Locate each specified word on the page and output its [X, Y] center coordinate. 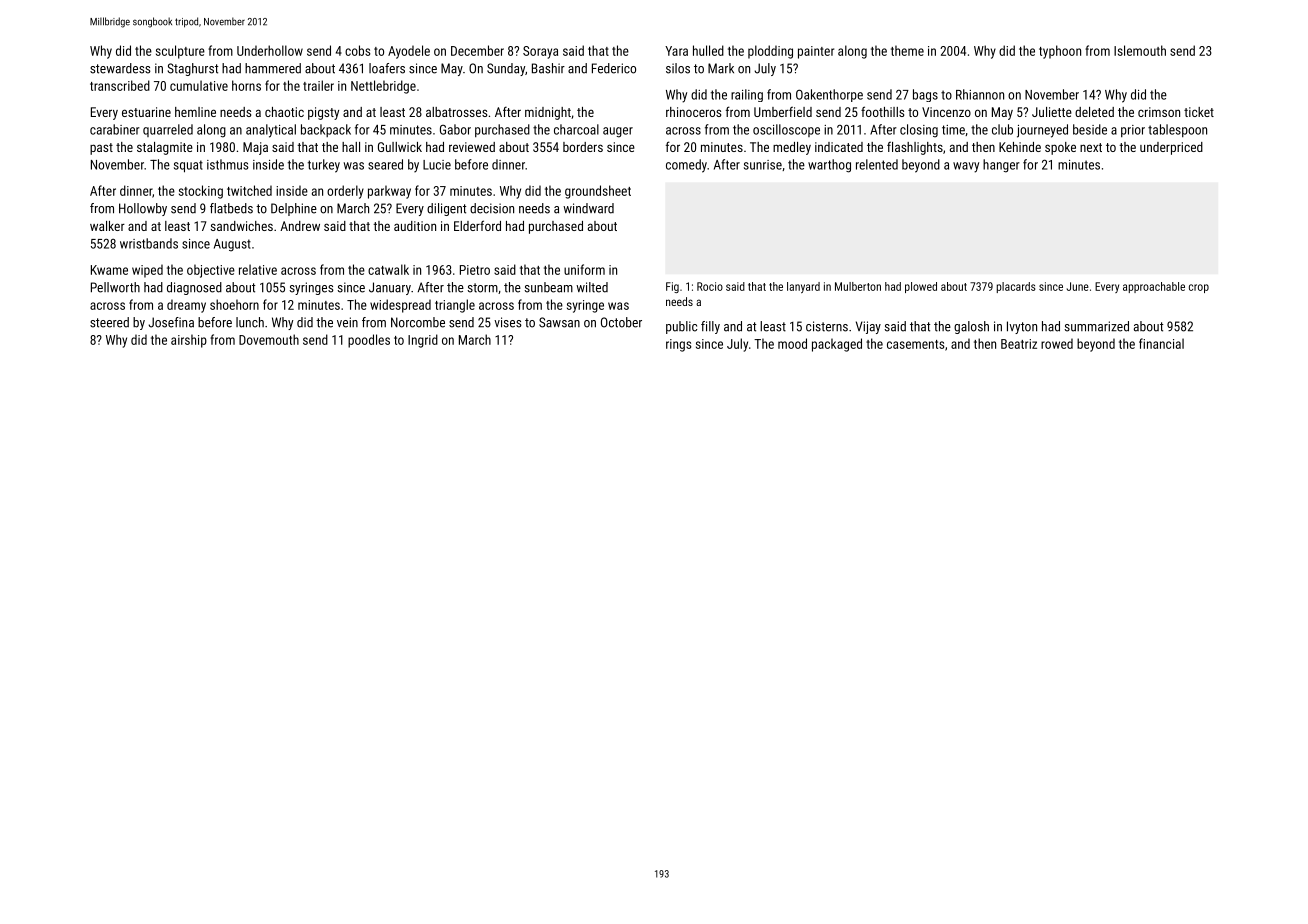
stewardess [120, 68]
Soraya [540, 52]
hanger [1001, 166]
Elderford [477, 225]
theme [907, 50]
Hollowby [143, 209]
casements [915, 344]
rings [678, 345]
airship [189, 341]
